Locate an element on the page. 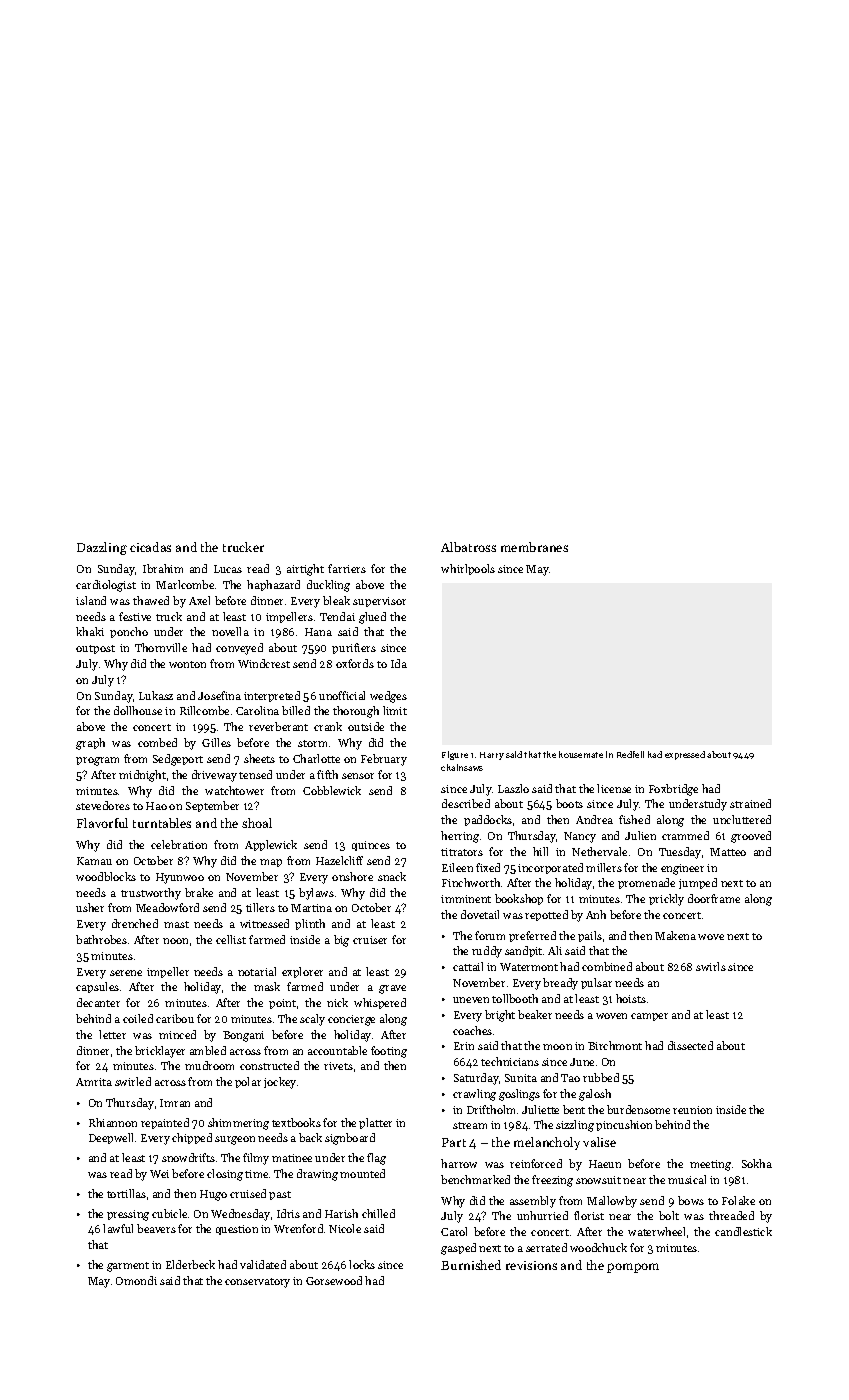 This page has height=1400, width=849. Hyunwoo is located at coordinates (180, 878).
